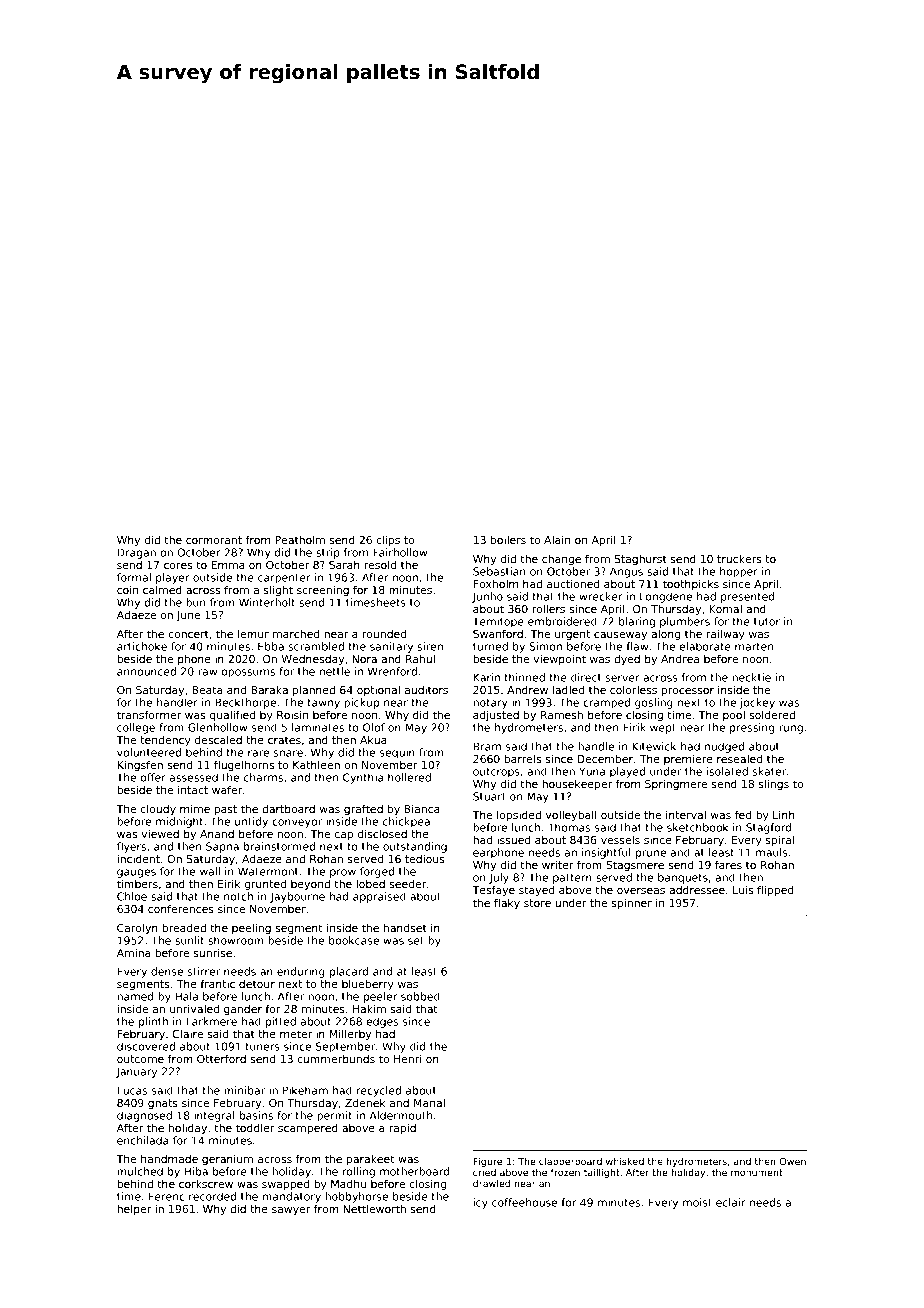  What do you see at coordinates (651, 854) in the document?
I see `prune` at bounding box center [651, 854].
